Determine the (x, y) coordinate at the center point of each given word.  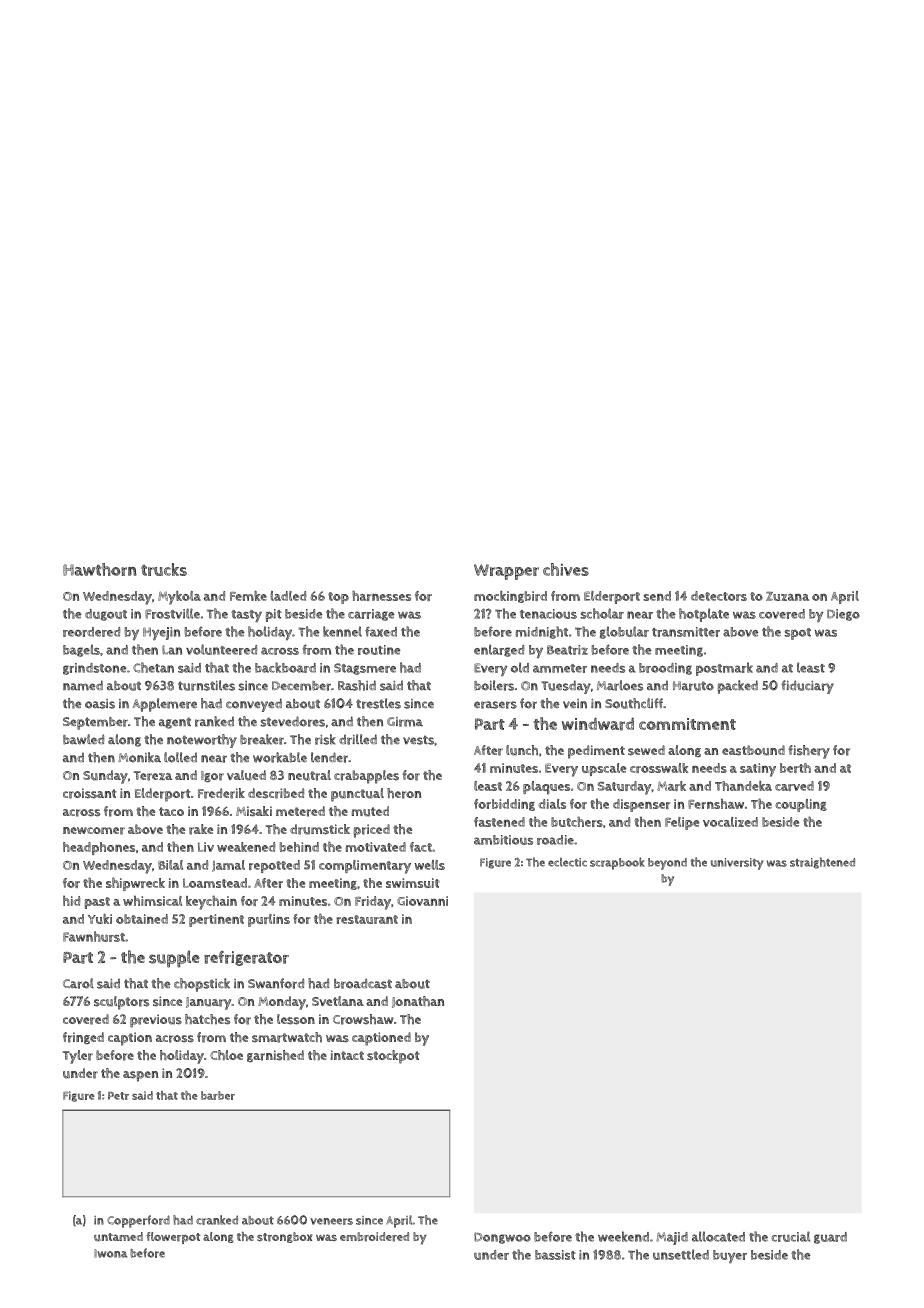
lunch (522, 750)
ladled (288, 596)
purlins (269, 920)
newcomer (94, 831)
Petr (118, 1096)
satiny (758, 770)
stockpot (393, 1057)
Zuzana (787, 596)
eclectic (567, 862)
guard (830, 1238)
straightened (822, 863)
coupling (801, 805)
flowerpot (173, 1238)
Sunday (105, 777)
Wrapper (506, 572)
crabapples (366, 777)
